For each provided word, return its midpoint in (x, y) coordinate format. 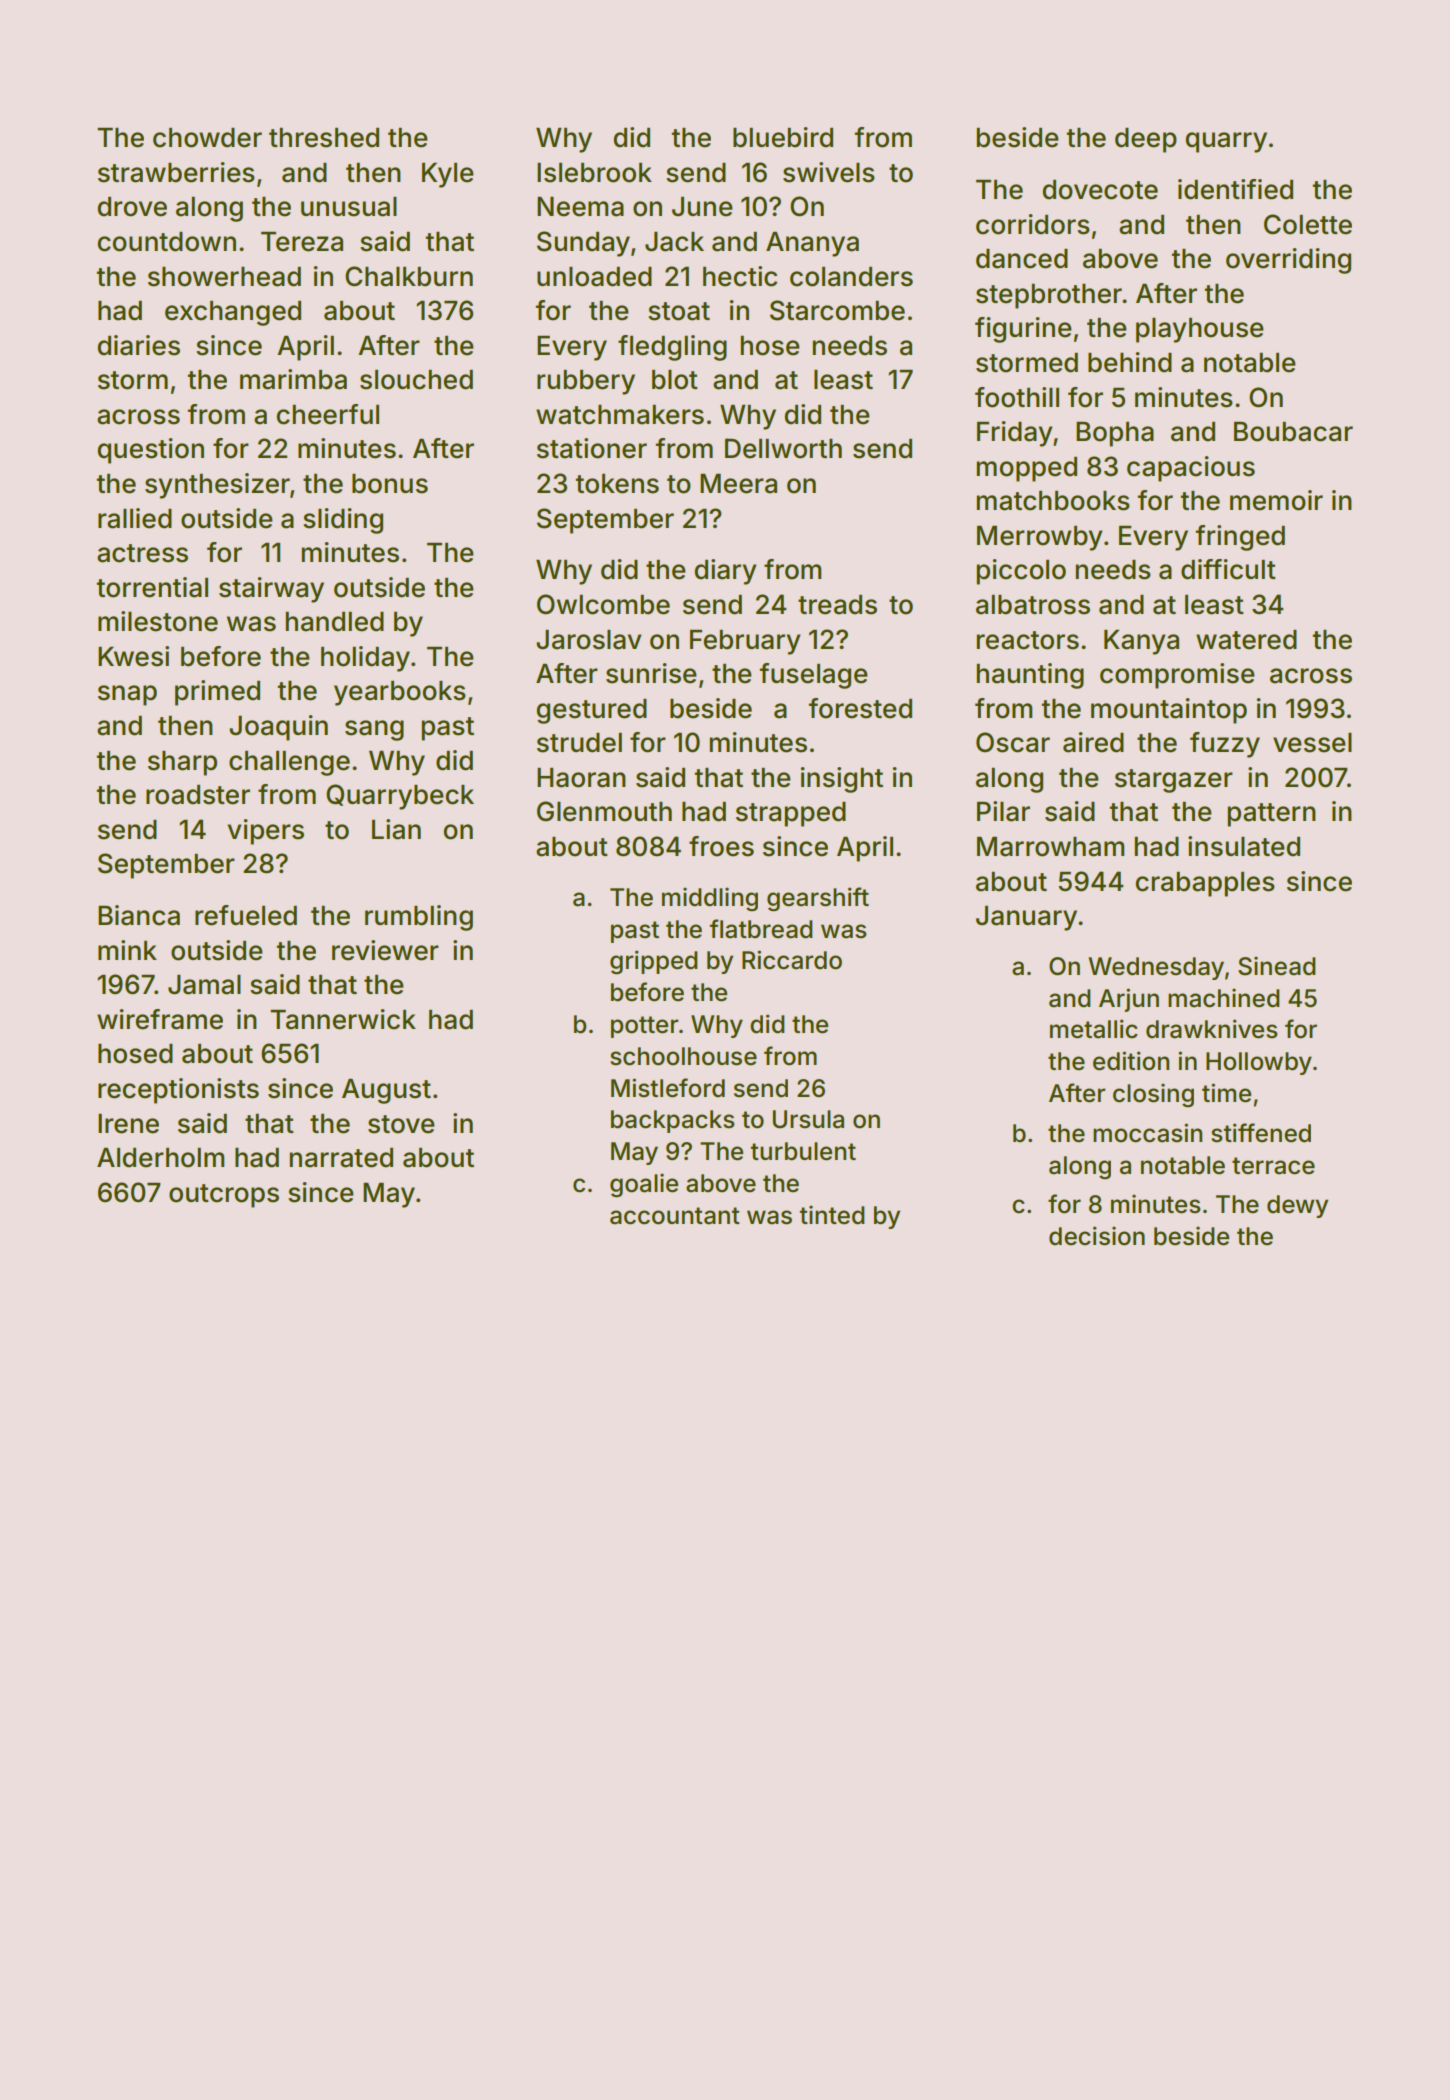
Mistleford (668, 1088)
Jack (674, 242)
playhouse (1200, 330)
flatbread (761, 929)
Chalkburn (409, 276)
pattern (1271, 815)
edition (1131, 1061)
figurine (1023, 330)
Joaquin (278, 728)
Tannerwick (343, 1019)
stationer (592, 448)
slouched (416, 380)
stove (401, 1124)
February (745, 642)
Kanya (1141, 642)
